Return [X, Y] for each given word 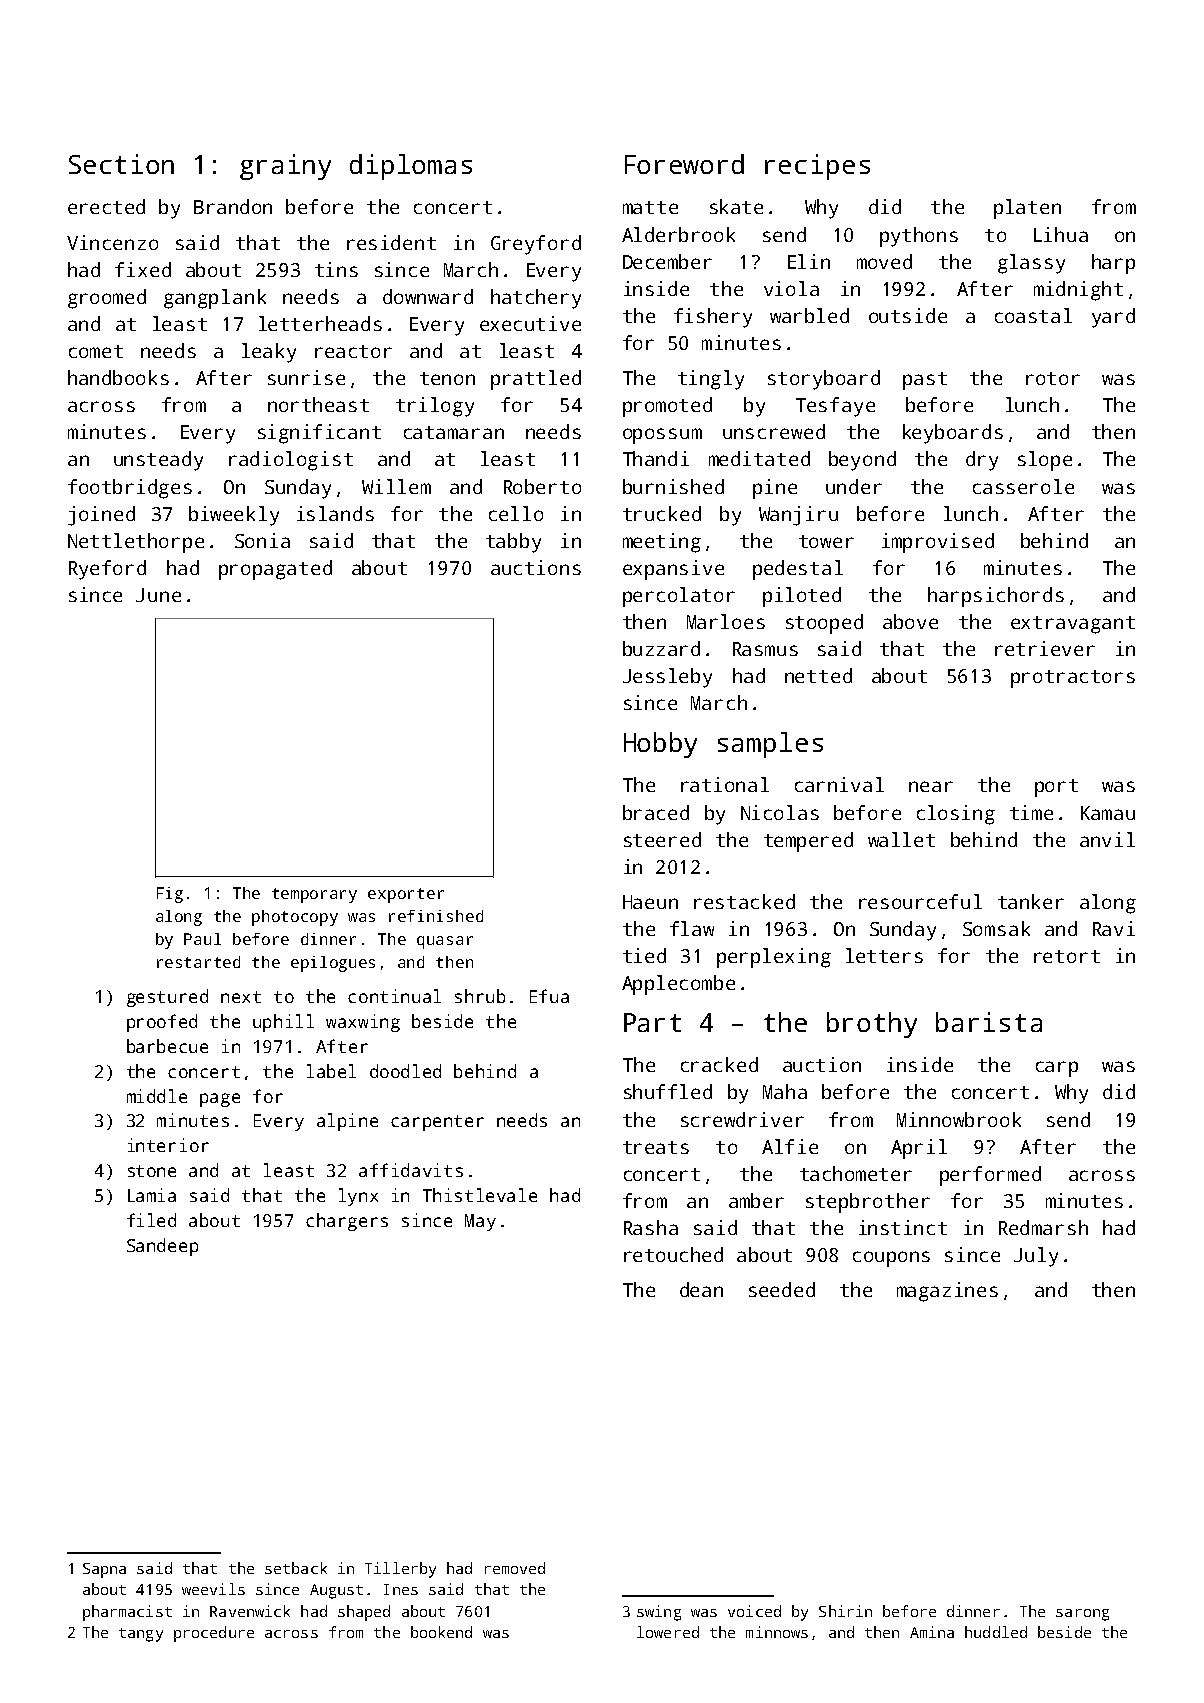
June [158, 595]
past [925, 381]
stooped [824, 624]
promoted [667, 407]
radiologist [291, 461]
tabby [513, 543]
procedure [214, 1634]
